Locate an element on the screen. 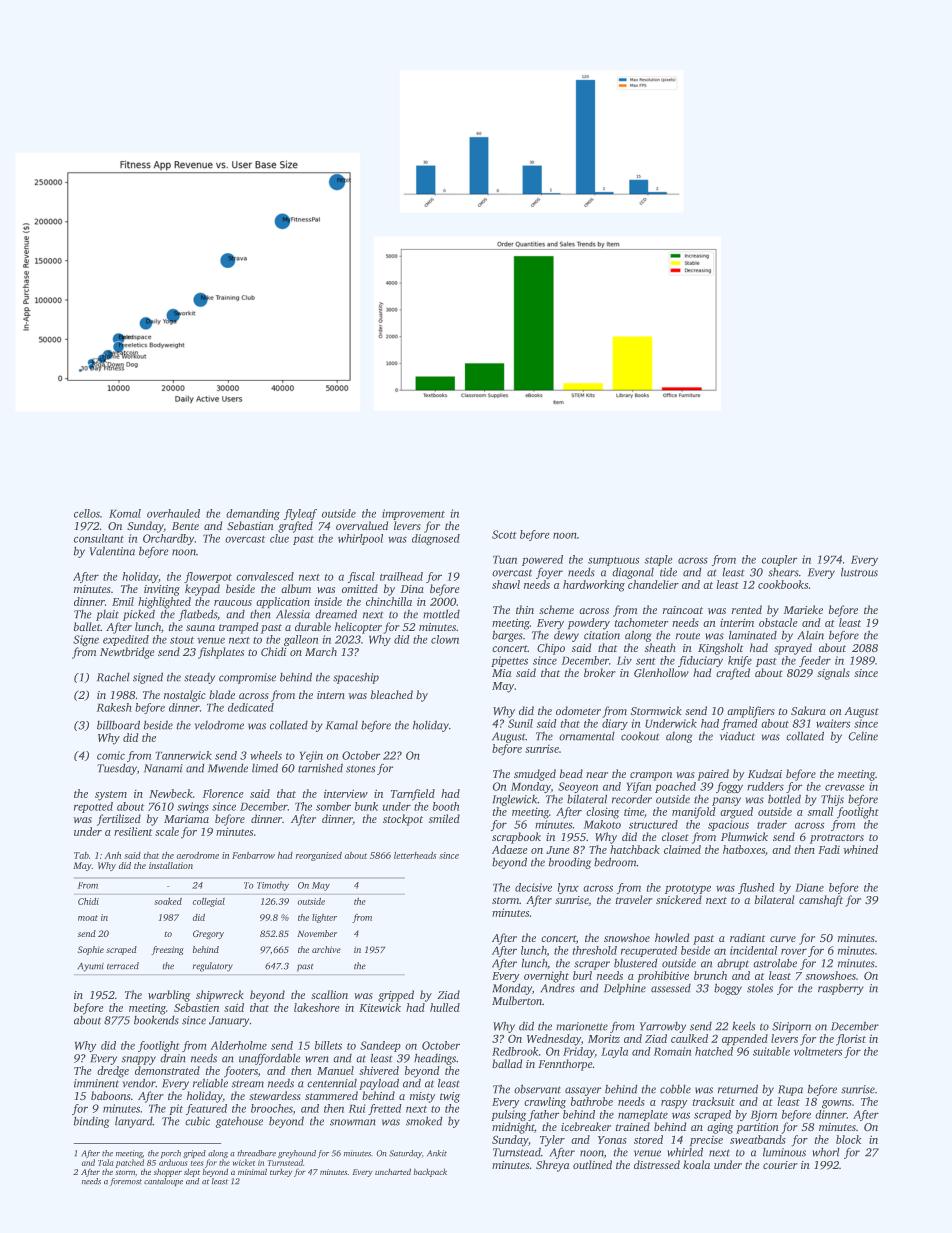 This screenshot has width=952, height=1233. Tarnfield is located at coordinates (413, 795).
